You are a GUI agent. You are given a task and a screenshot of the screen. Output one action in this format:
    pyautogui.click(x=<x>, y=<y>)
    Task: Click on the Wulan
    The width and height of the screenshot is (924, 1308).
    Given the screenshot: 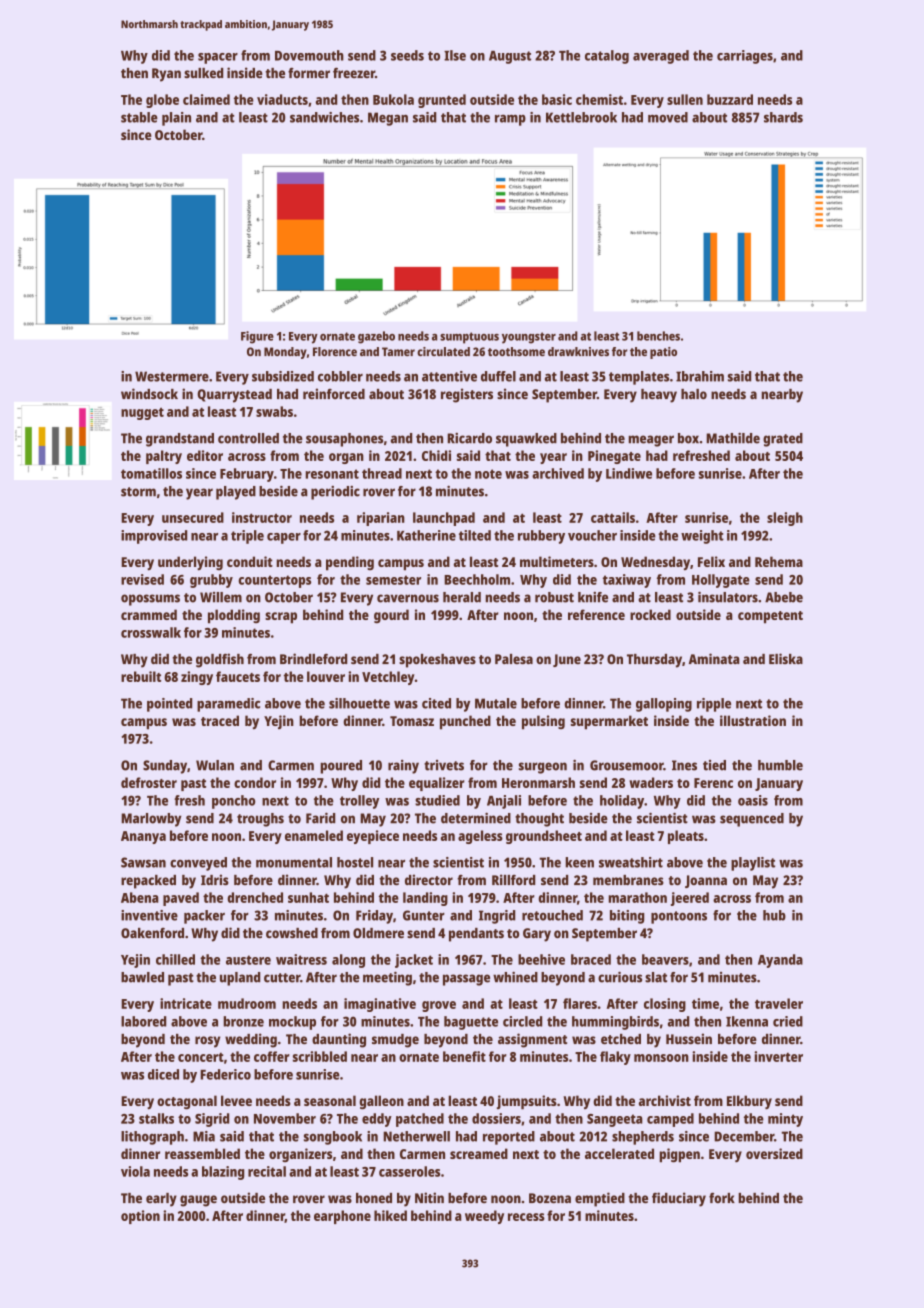 What is the action you would take?
    pyautogui.click(x=215, y=765)
